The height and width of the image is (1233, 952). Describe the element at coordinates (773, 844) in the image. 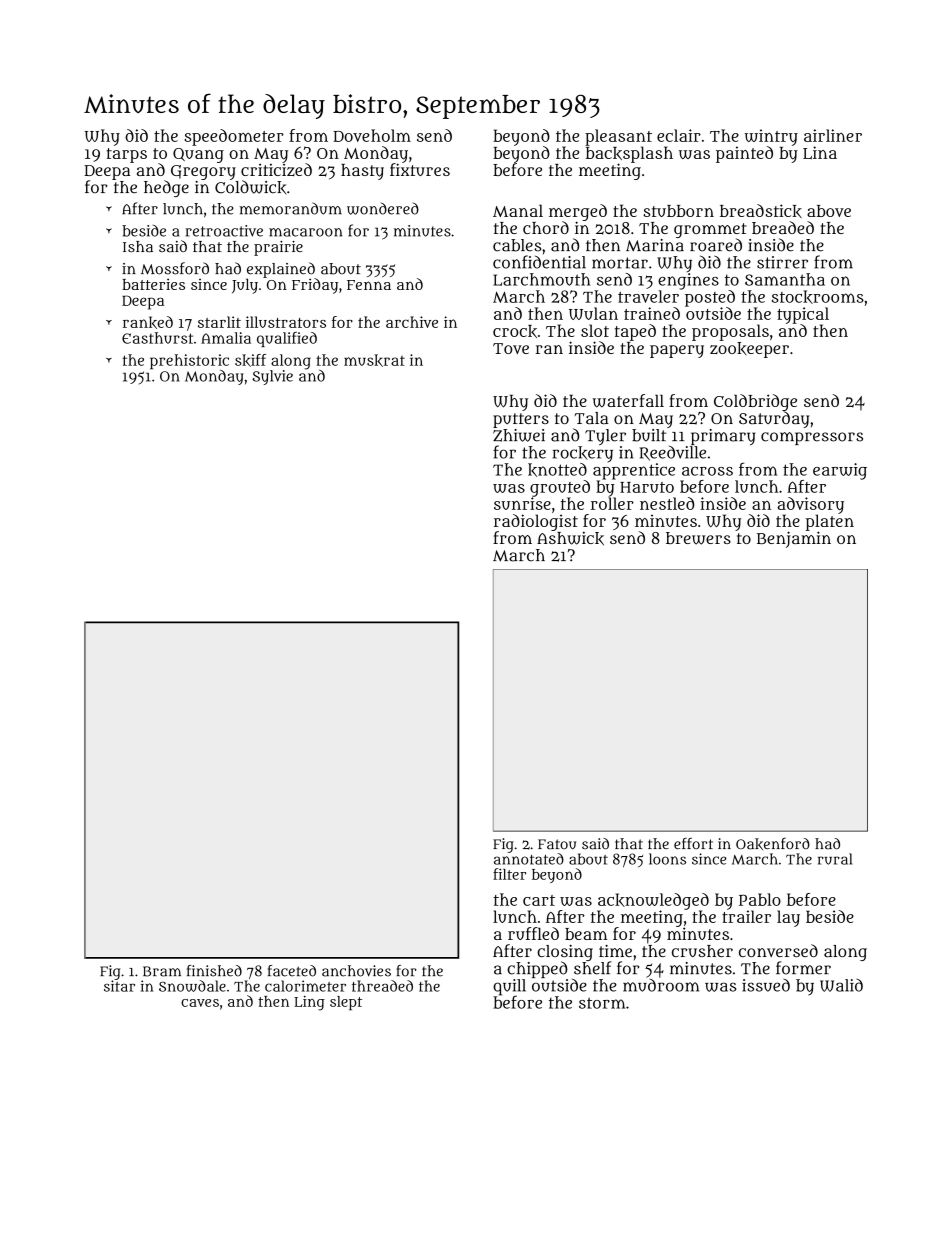

I see `Oakenford` at that location.
